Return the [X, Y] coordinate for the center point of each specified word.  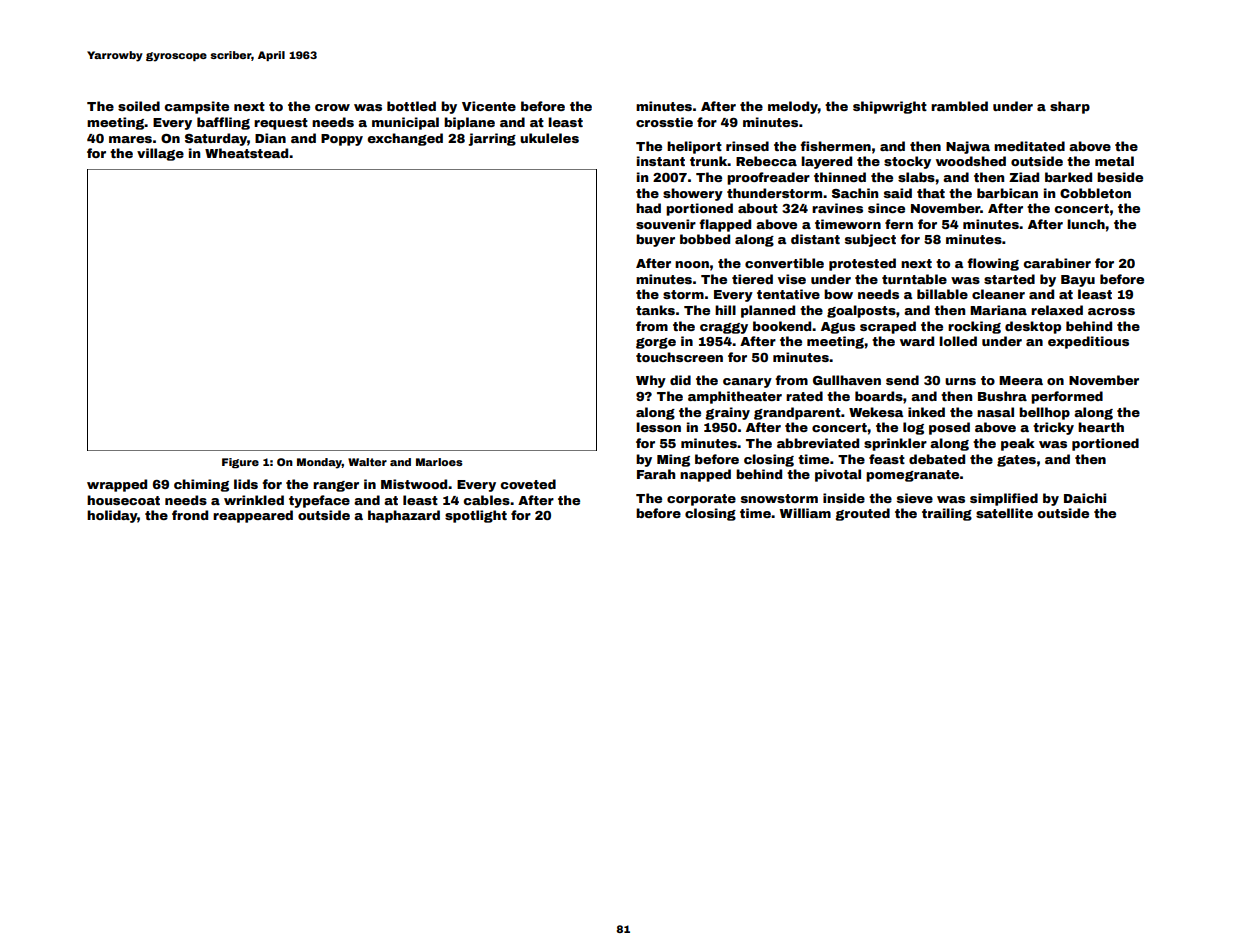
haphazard [404, 516]
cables [486, 500]
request [281, 124]
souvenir [666, 224]
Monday [319, 463]
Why [651, 381]
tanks [655, 310]
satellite [1004, 513]
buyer [655, 240]
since [886, 208]
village [160, 154]
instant [661, 161]
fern [899, 224]
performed [1067, 397]
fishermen [835, 146]
